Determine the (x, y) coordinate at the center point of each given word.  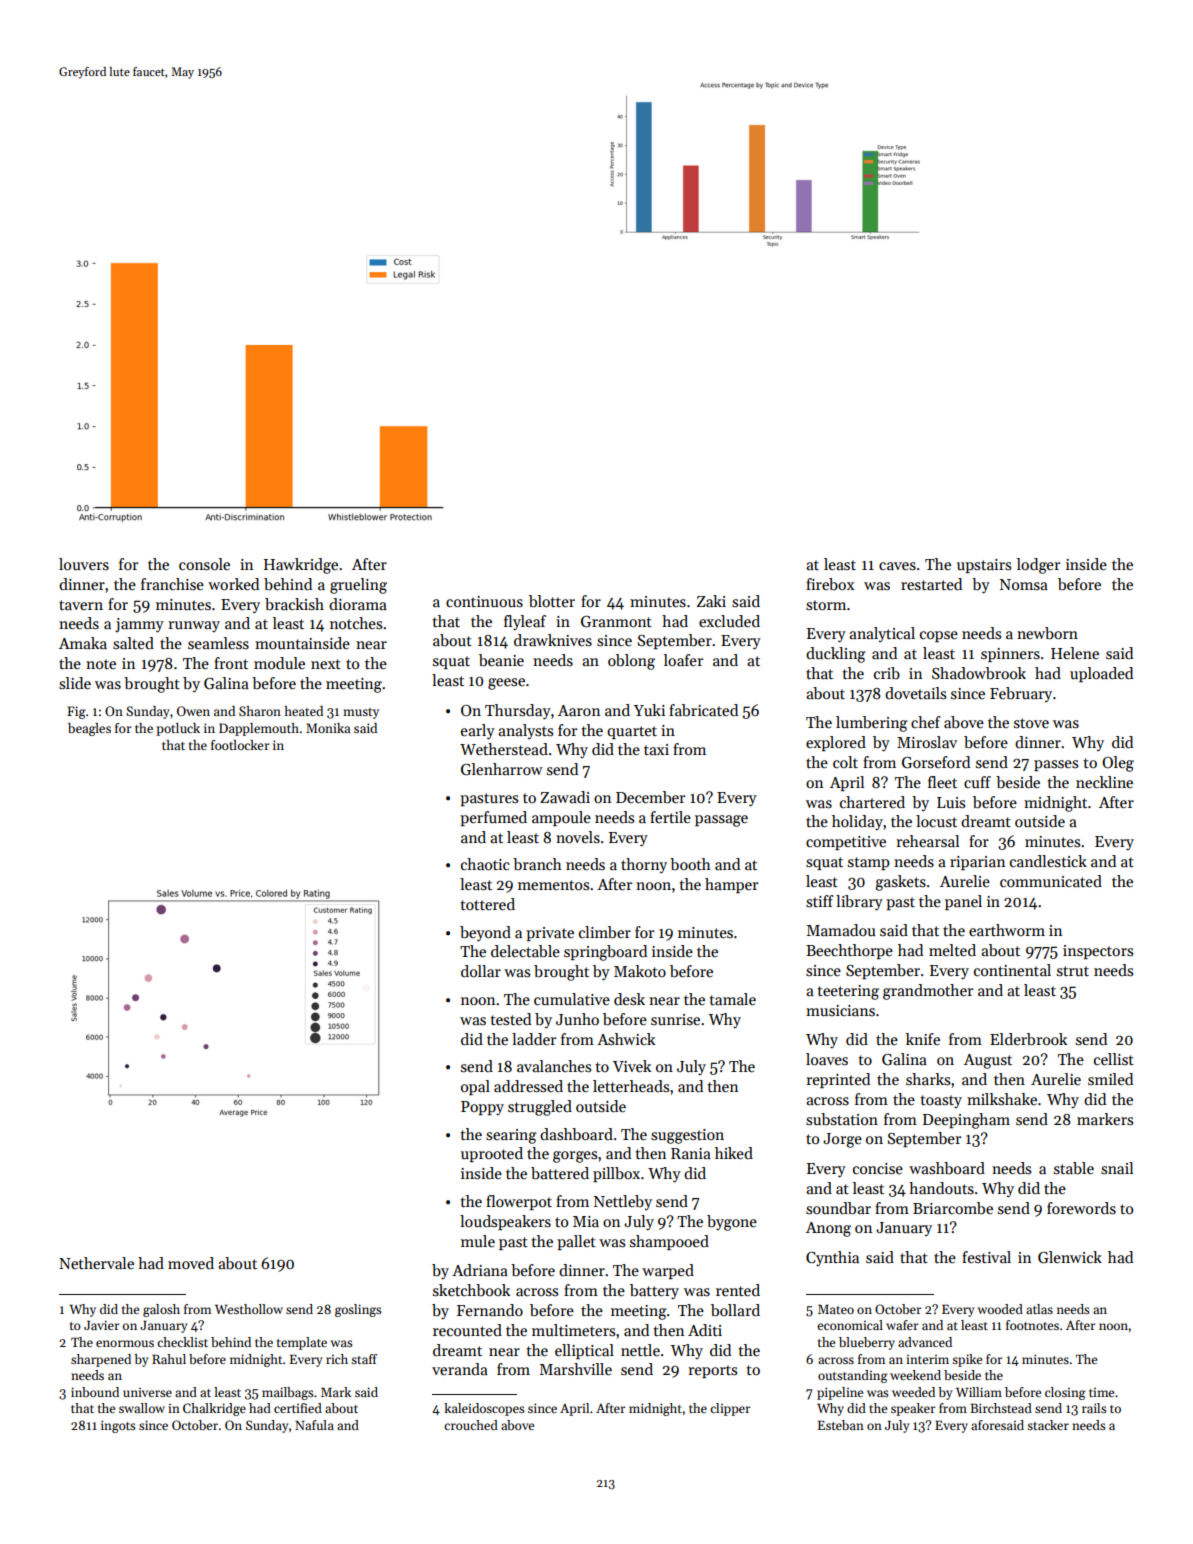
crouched (471, 1425)
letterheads (631, 1086)
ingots (118, 1426)
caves (897, 566)
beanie (501, 660)
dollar (481, 971)
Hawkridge (301, 566)
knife (923, 1039)
